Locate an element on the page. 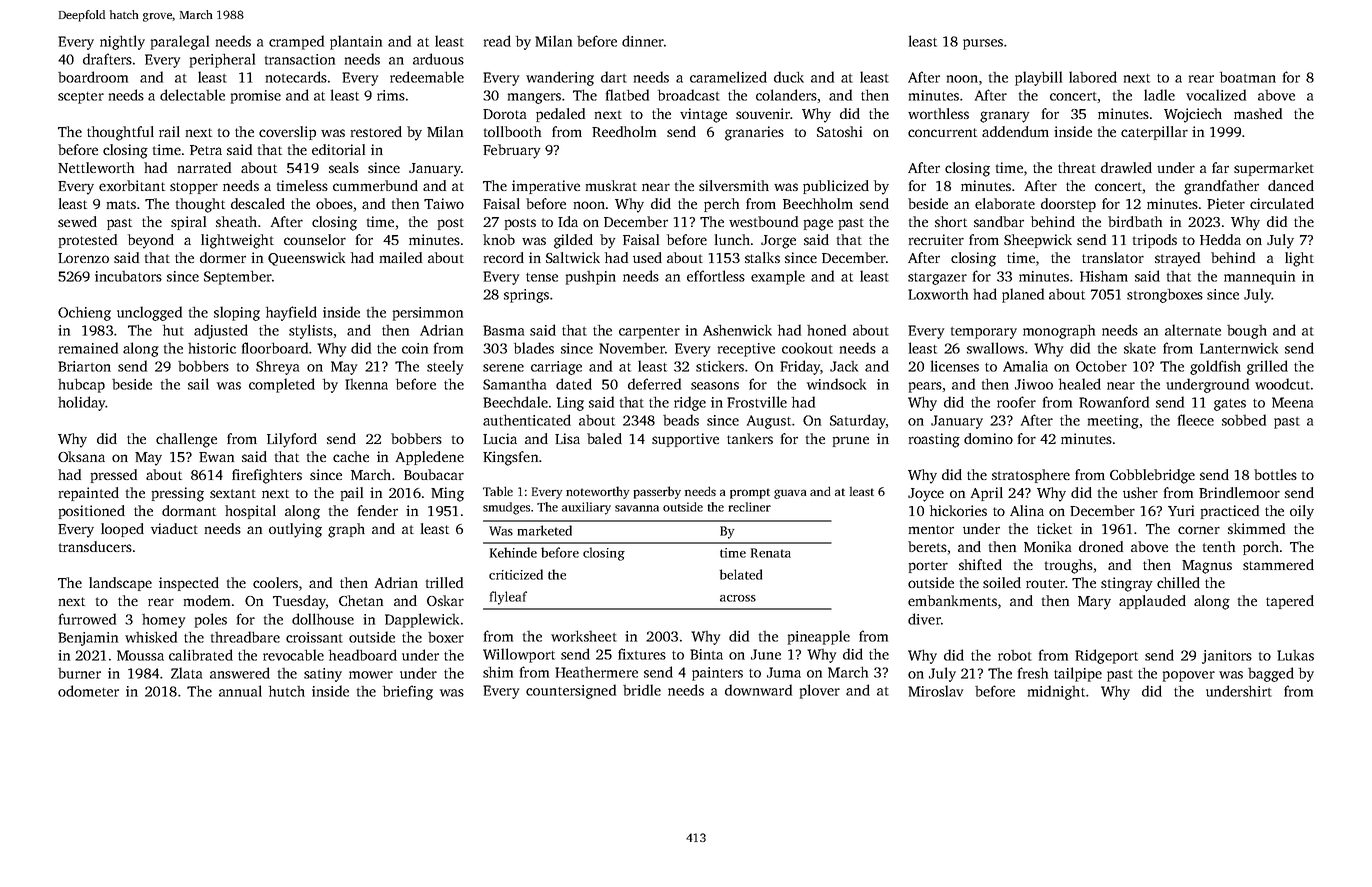 This page has height=887, width=1372. annual is located at coordinates (240, 691).
